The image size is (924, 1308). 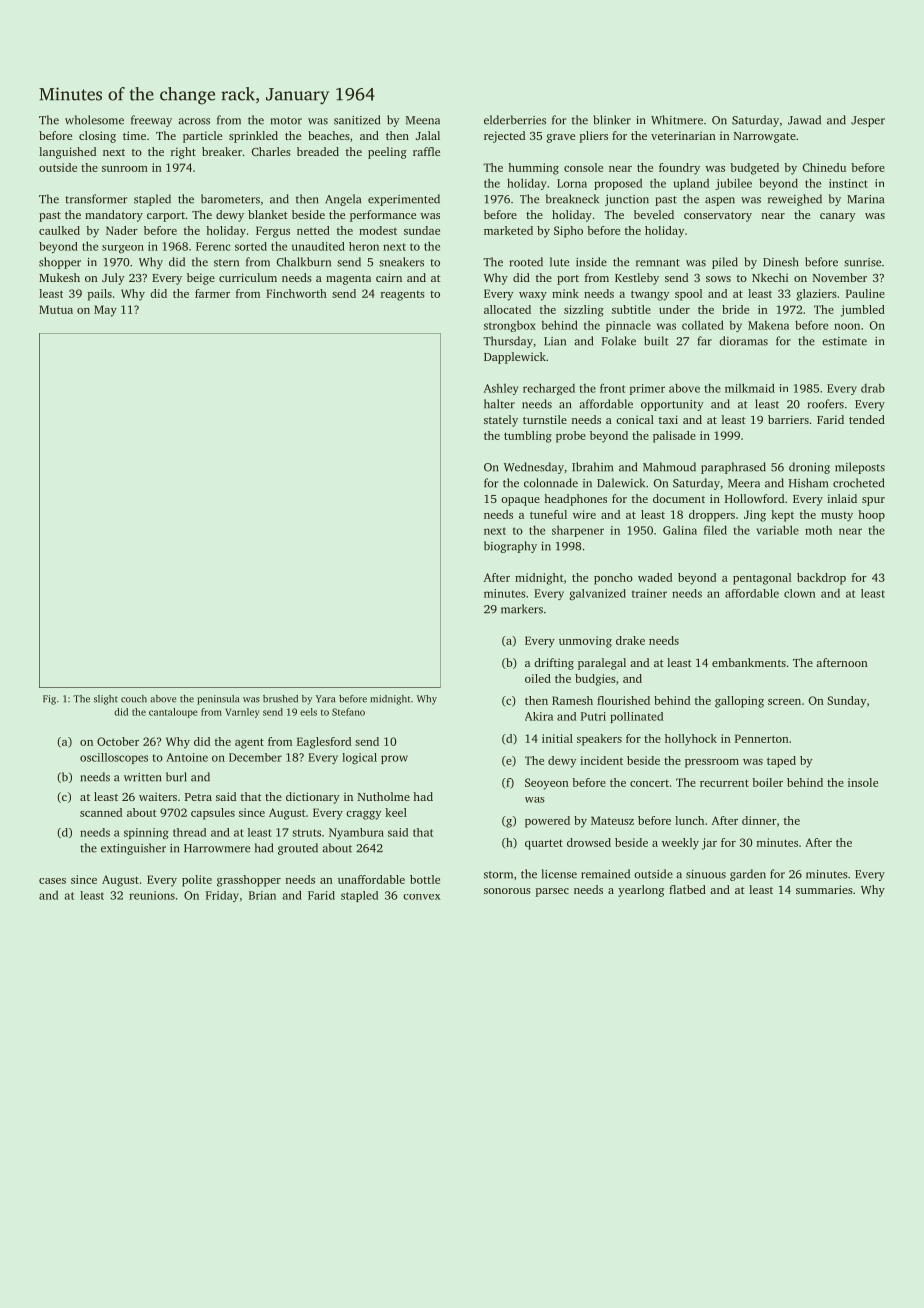 What do you see at coordinates (510, 326) in the page?
I see `strongbox` at bounding box center [510, 326].
